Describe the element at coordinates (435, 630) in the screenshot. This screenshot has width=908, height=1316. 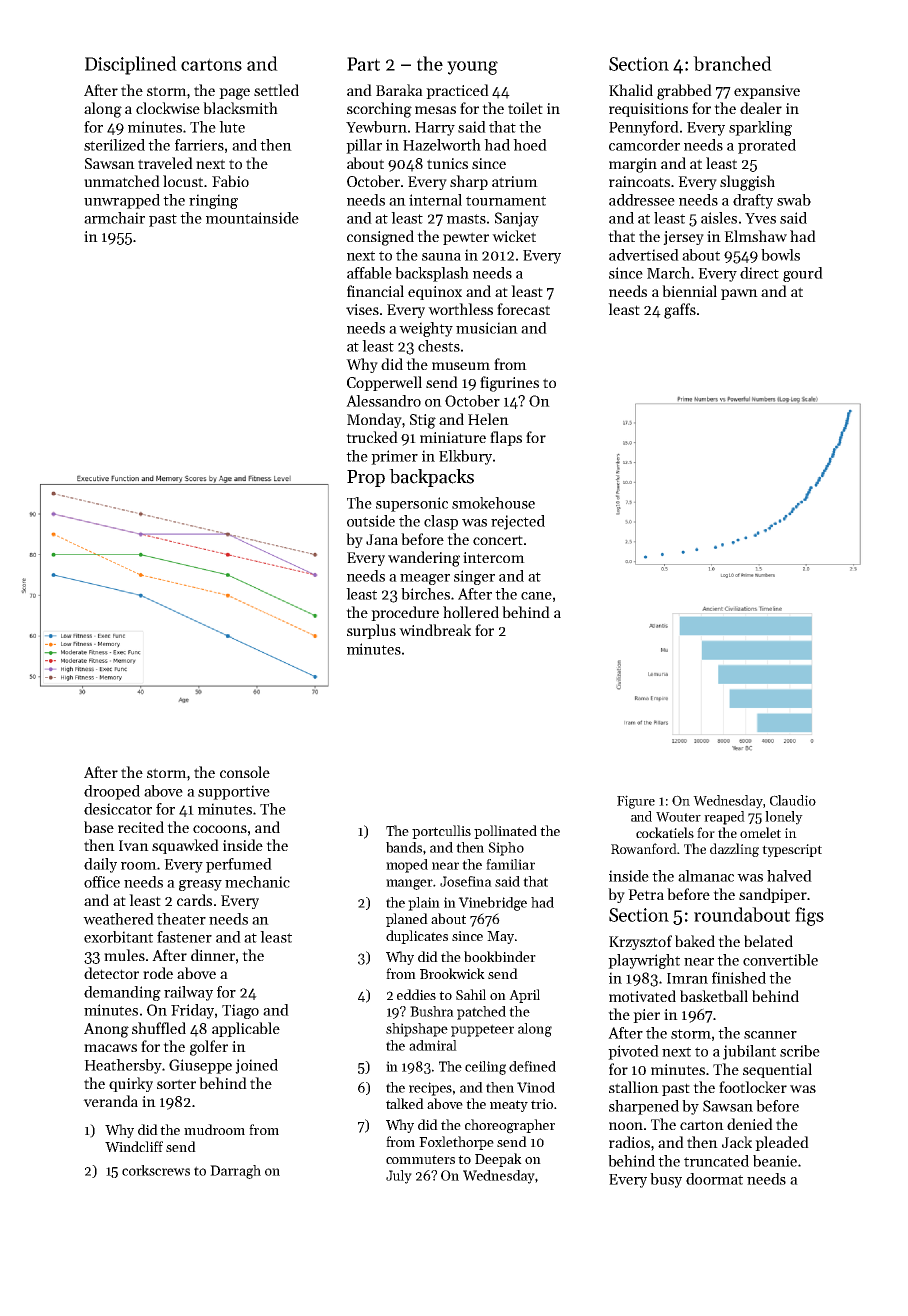
I see `windbreak` at that location.
